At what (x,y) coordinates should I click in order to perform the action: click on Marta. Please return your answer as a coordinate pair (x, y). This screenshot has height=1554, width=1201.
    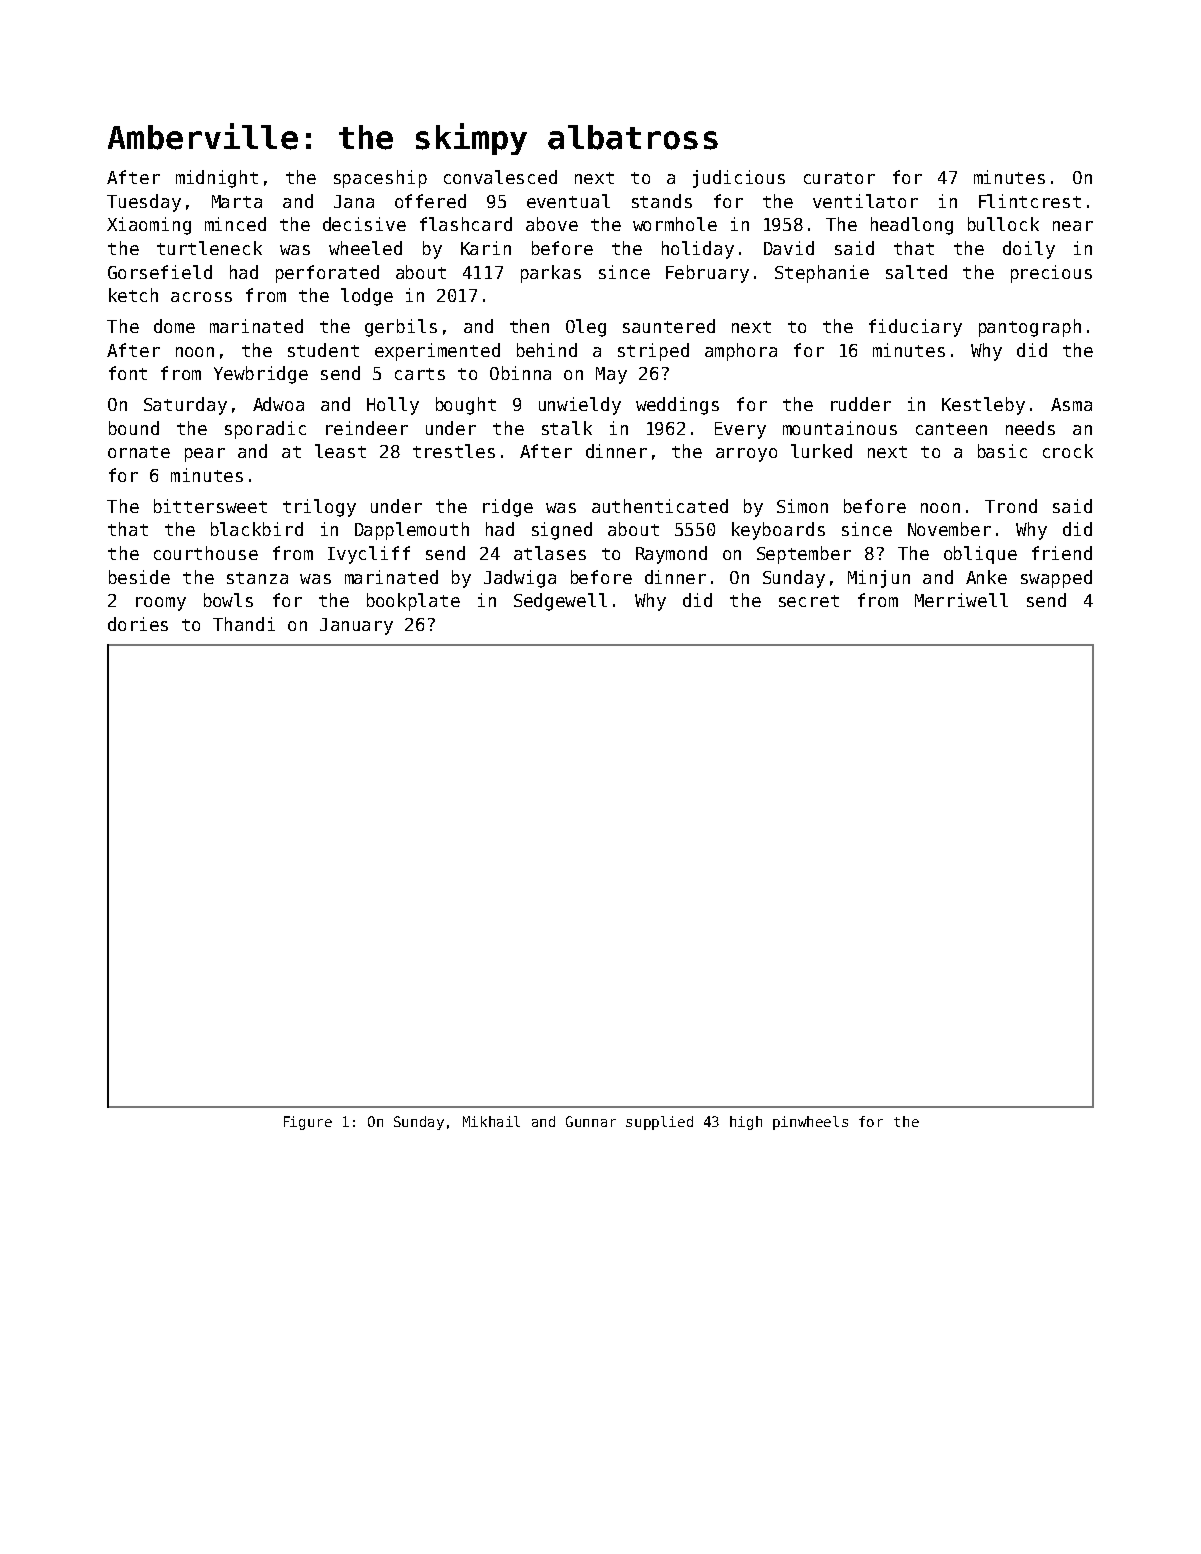
    Looking at the image, I should click on (237, 201).
